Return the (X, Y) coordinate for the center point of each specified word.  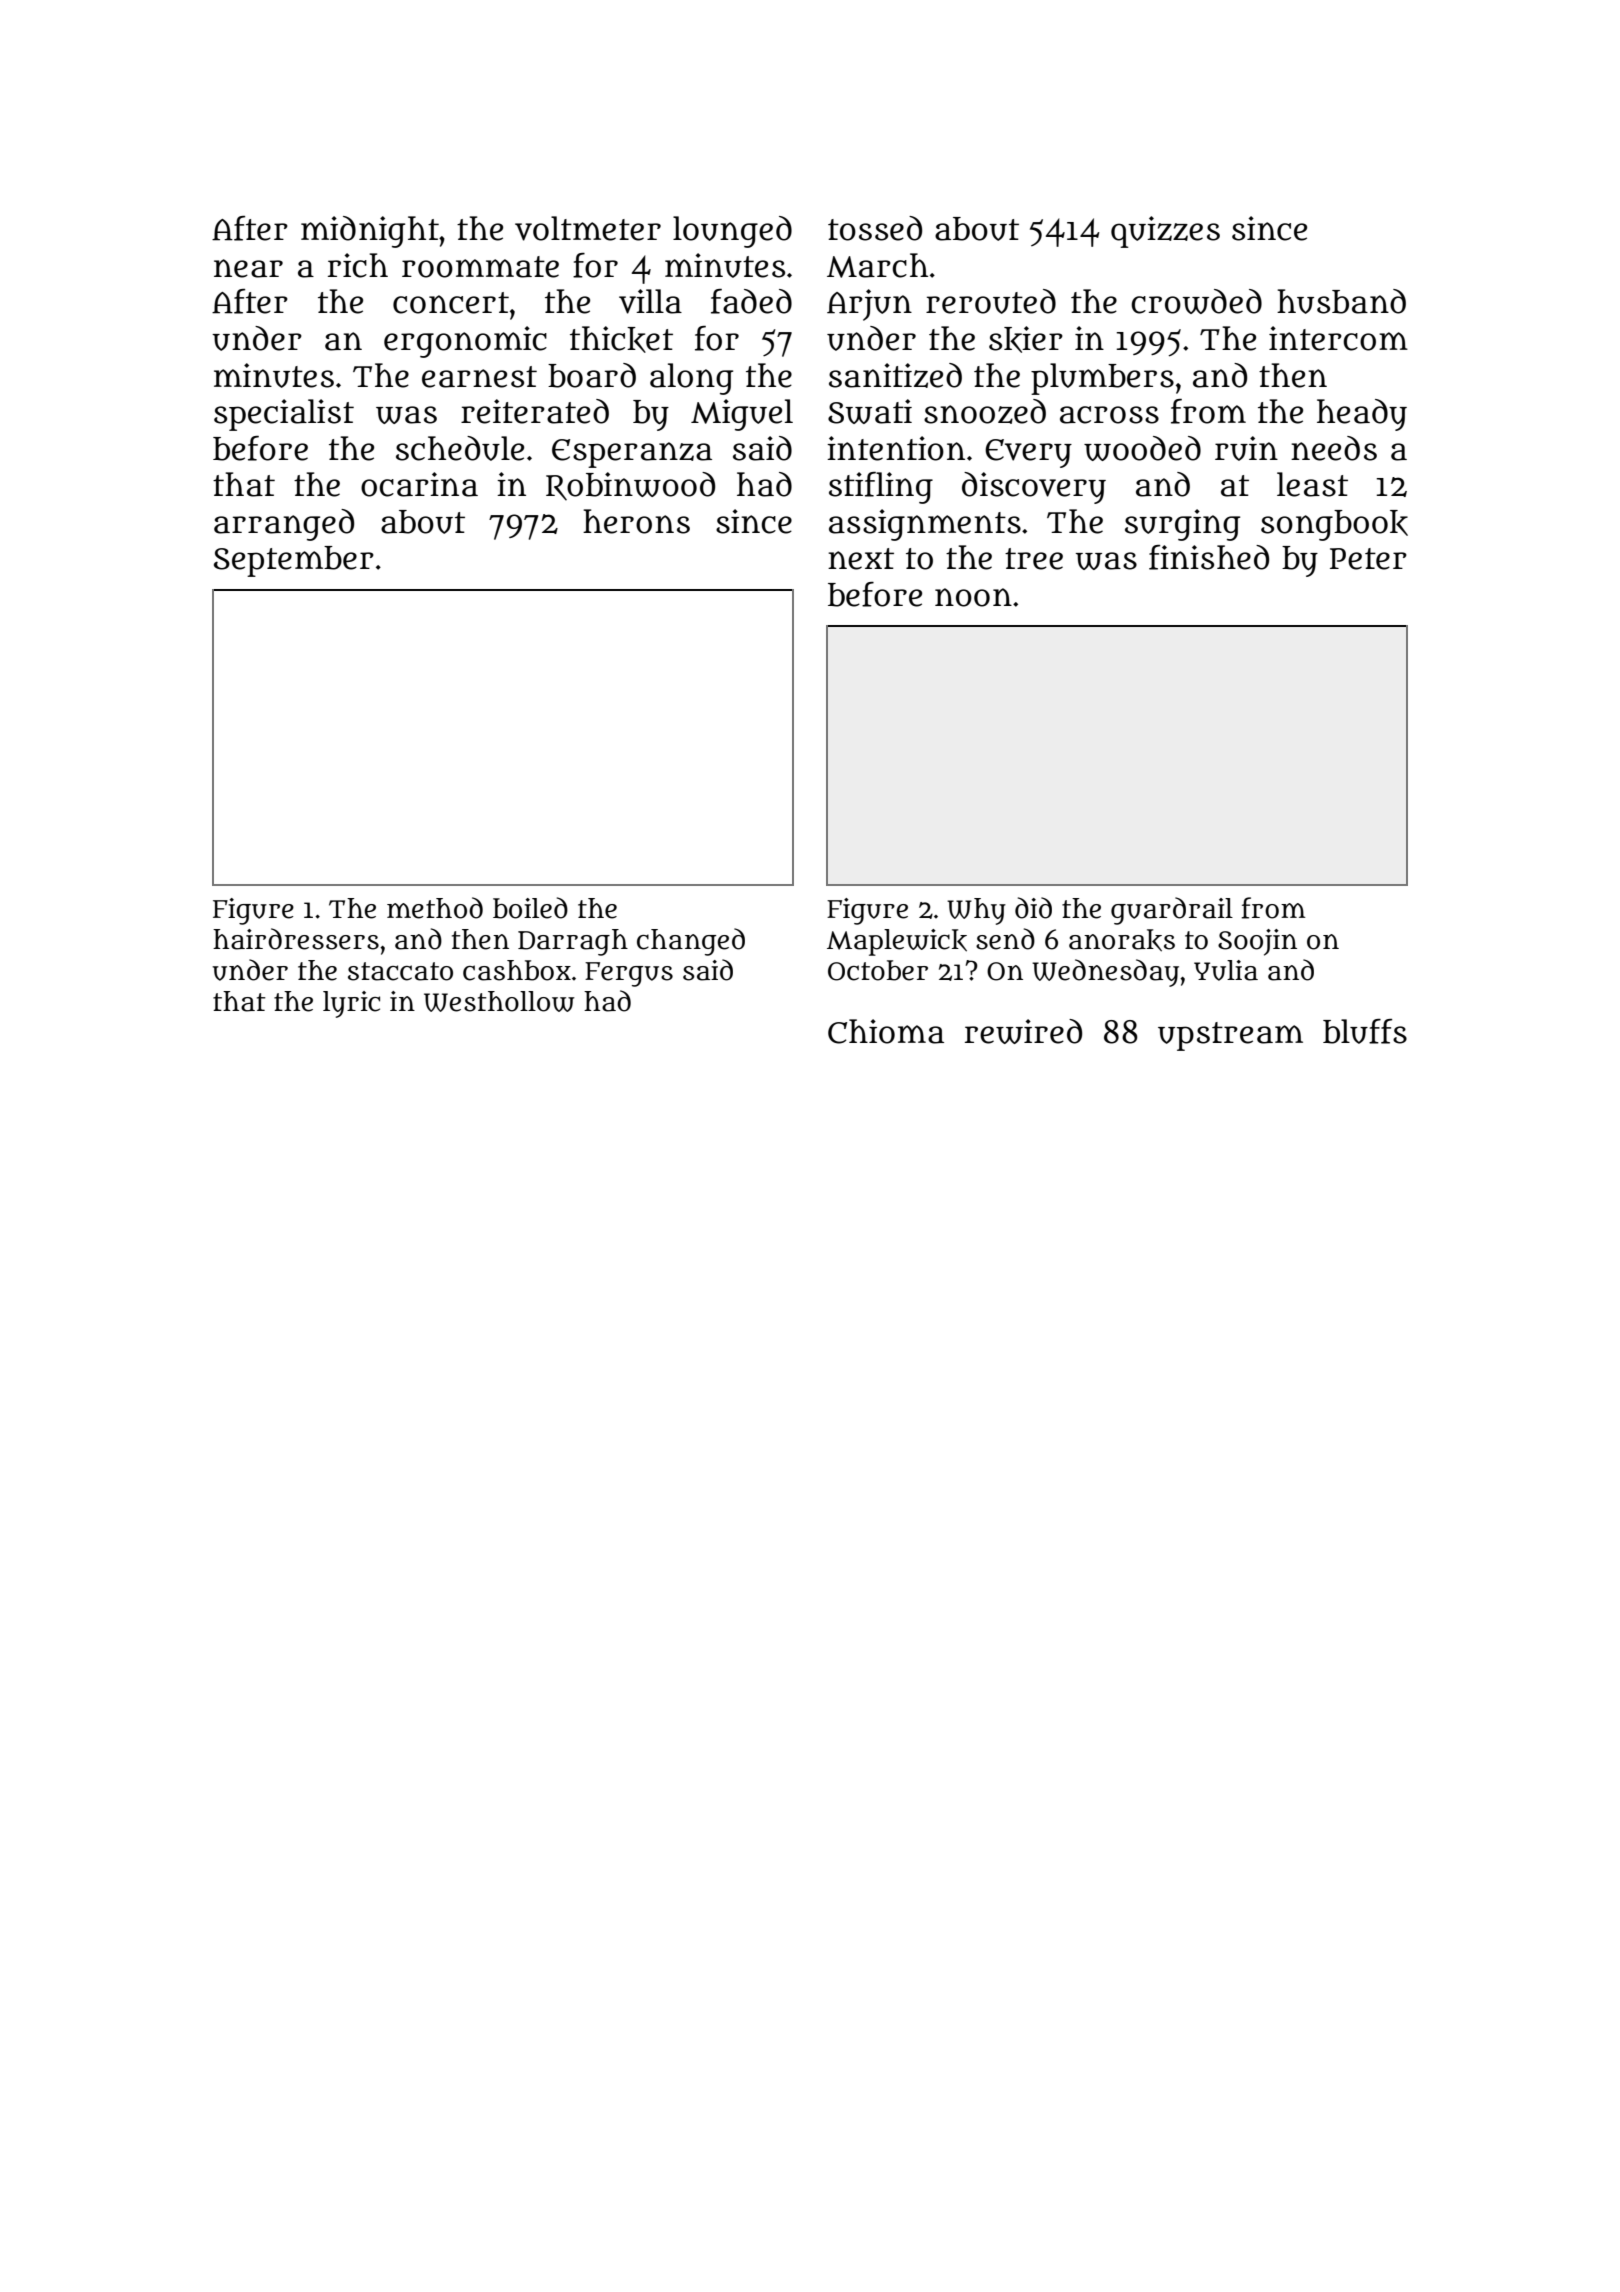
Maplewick (897, 942)
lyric (351, 1004)
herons (636, 521)
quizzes (1165, 232)
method (435, 908)
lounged (732, 232)
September (294, 561)
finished (1209, 557)
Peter (1368, 559)
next (861, 559)
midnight (370, 232)
